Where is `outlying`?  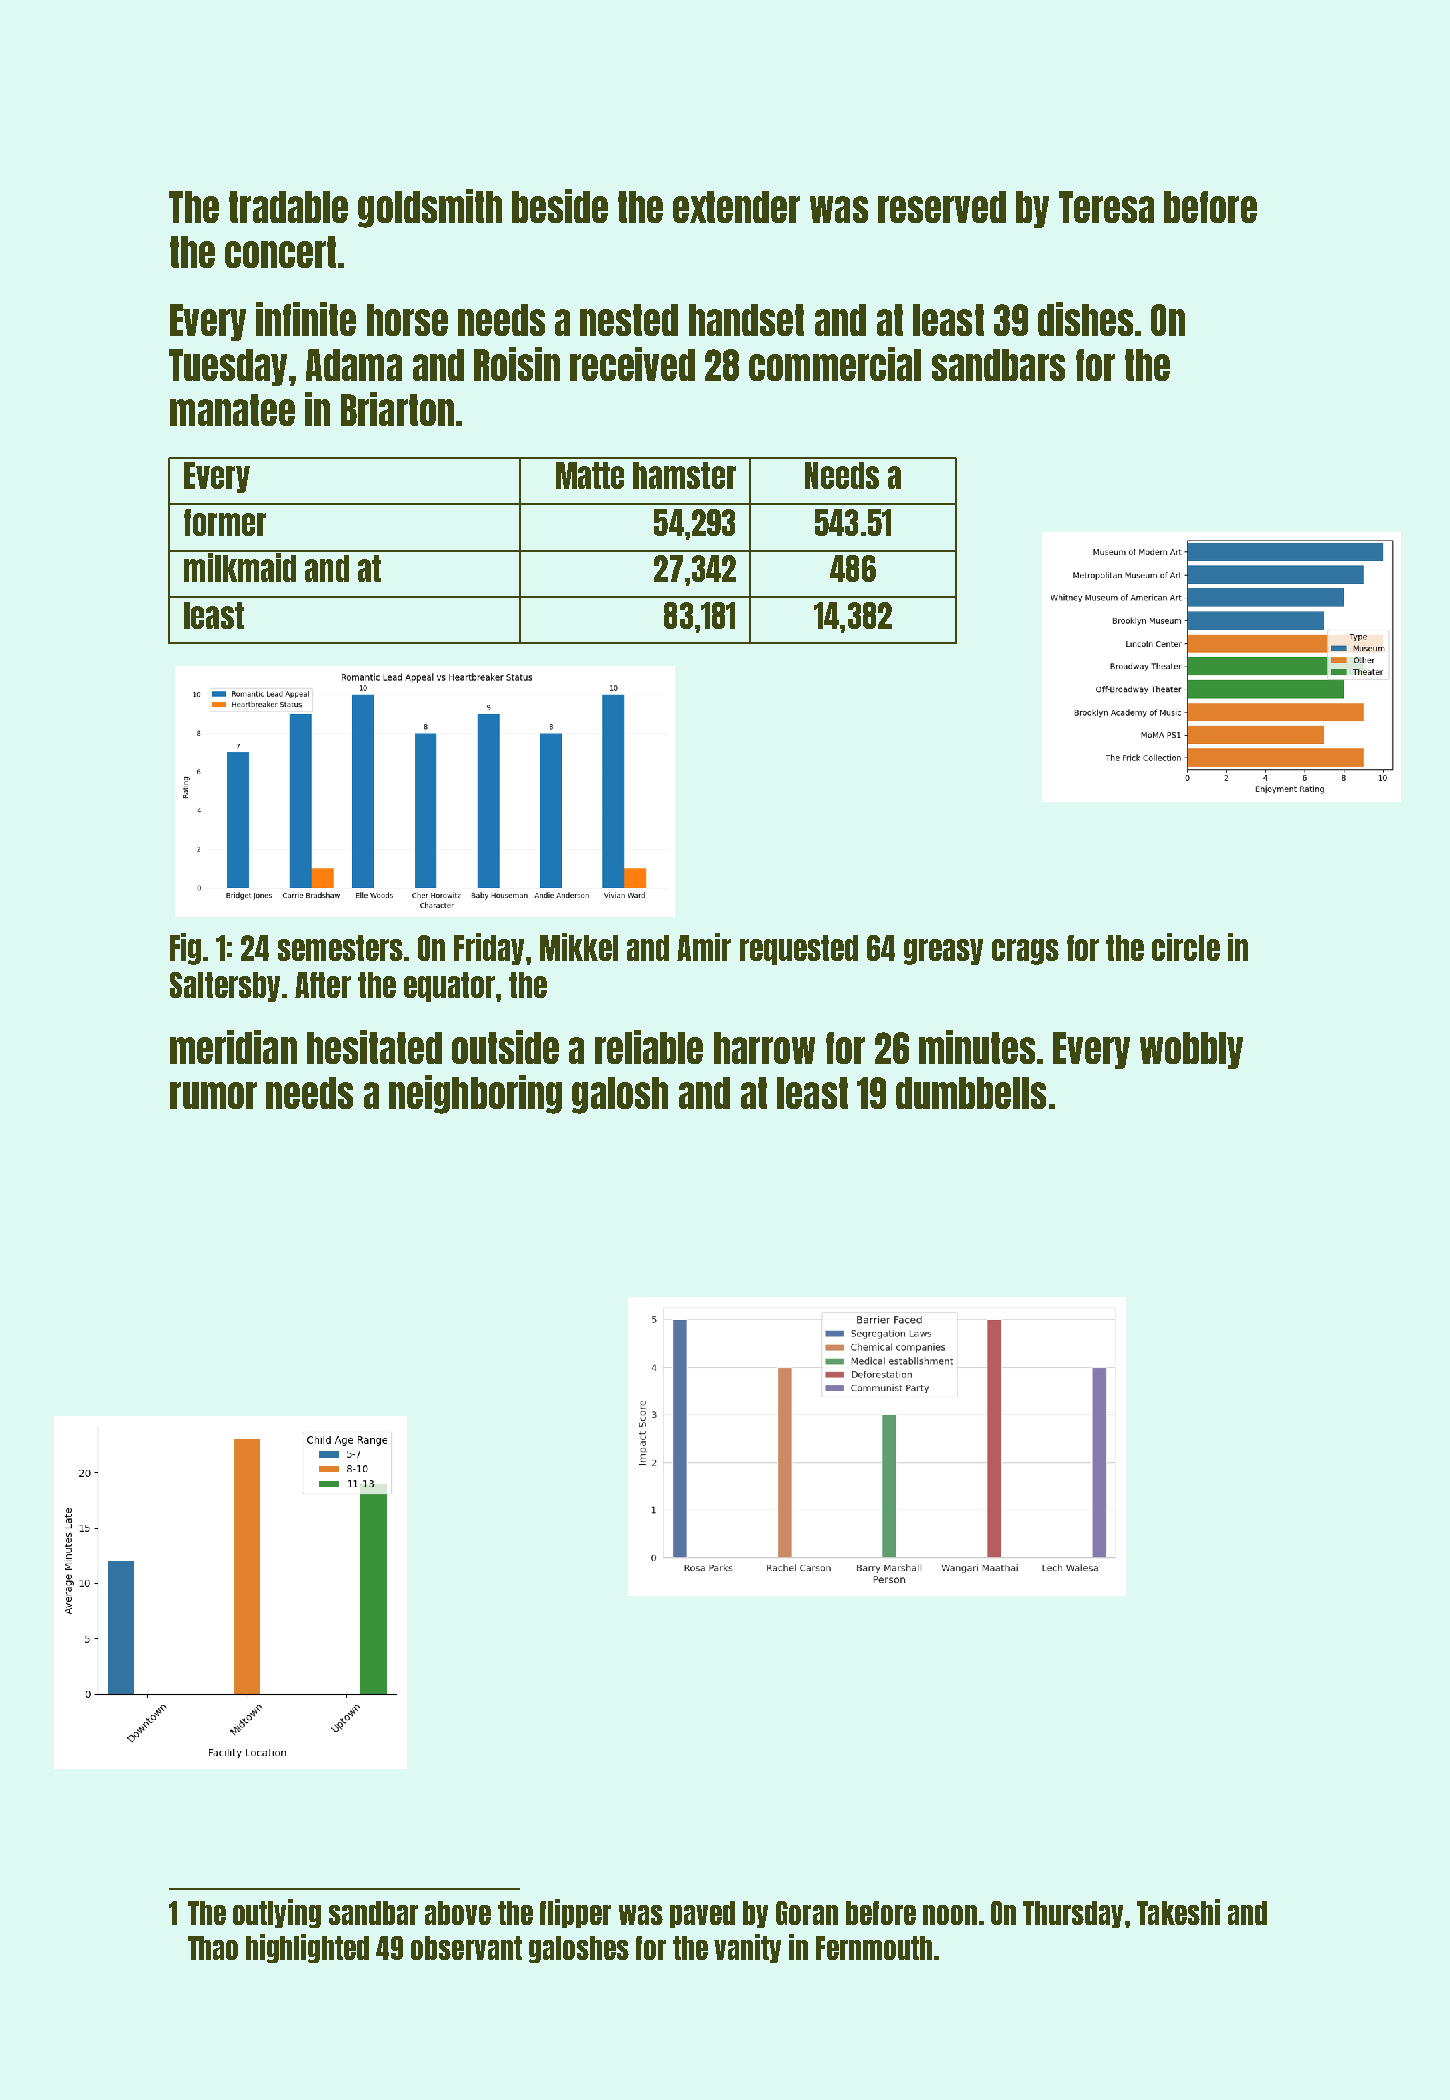
outlying is located at coordinates (277, 1913).
